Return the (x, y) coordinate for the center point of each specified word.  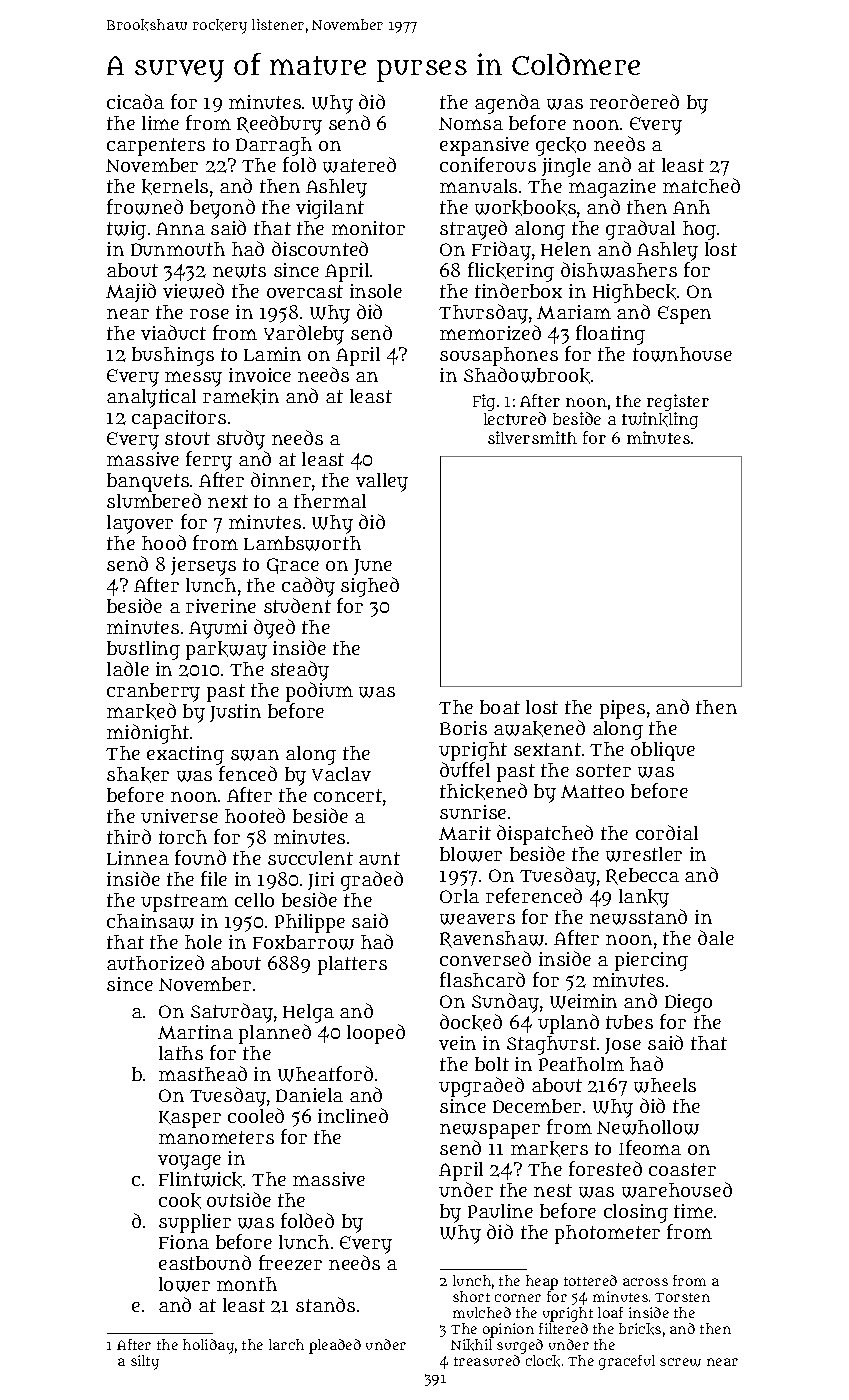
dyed (274, 629)
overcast (305, 291)
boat (500, 707)
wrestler (644, 854)
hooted (255, 815)
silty (145, 1362)
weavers (477, 919)
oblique (663, 751)
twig (126, 230)
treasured (487, 1360)
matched (701, 185)
